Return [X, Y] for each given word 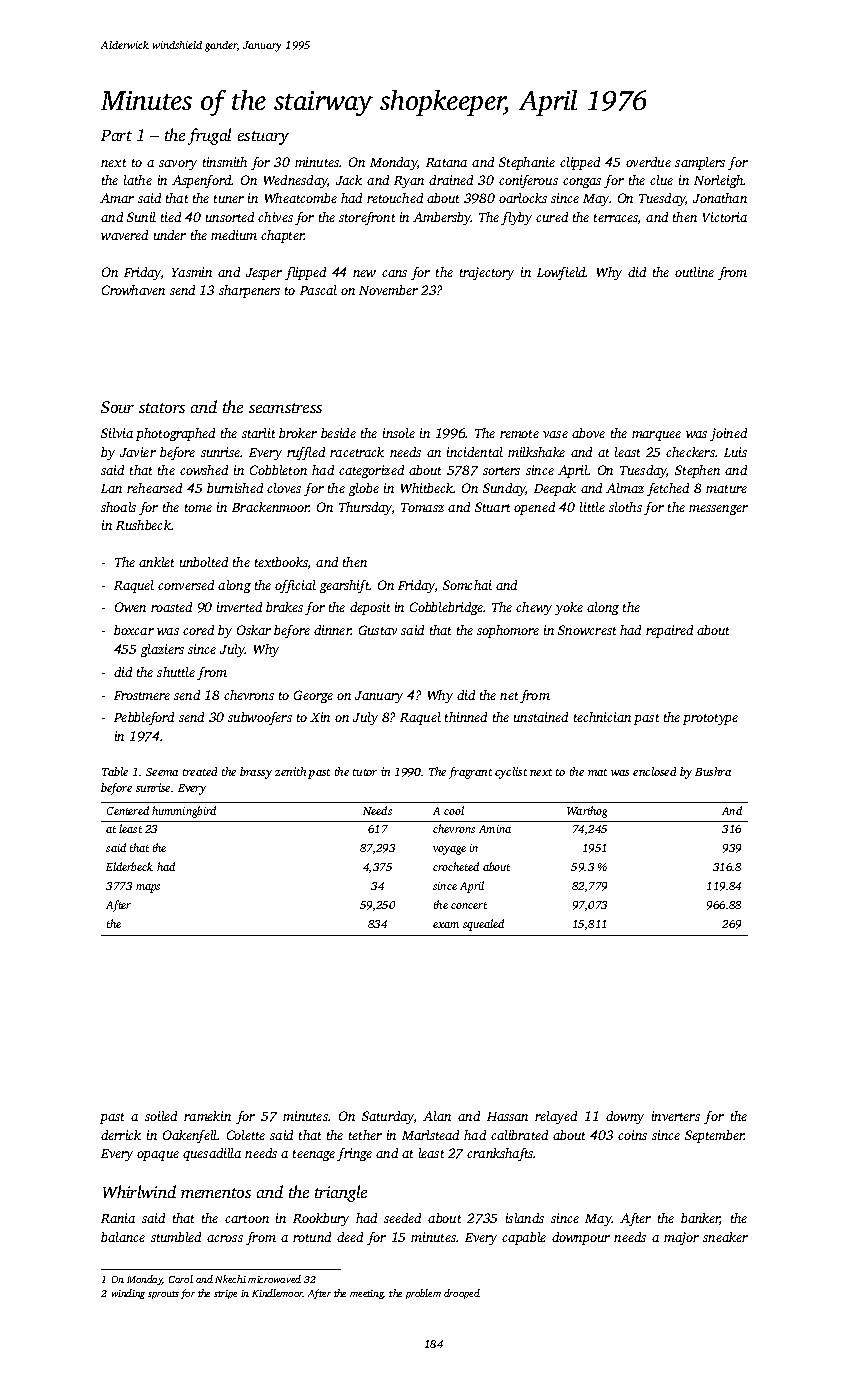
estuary [263, 138]
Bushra [713, 771]
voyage [449, 850]
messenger [718, 510]
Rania [118, 1218]
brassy [256, 773]
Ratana [446, 162]
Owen [130, 607]
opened [534, 508]
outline [694, 272]
